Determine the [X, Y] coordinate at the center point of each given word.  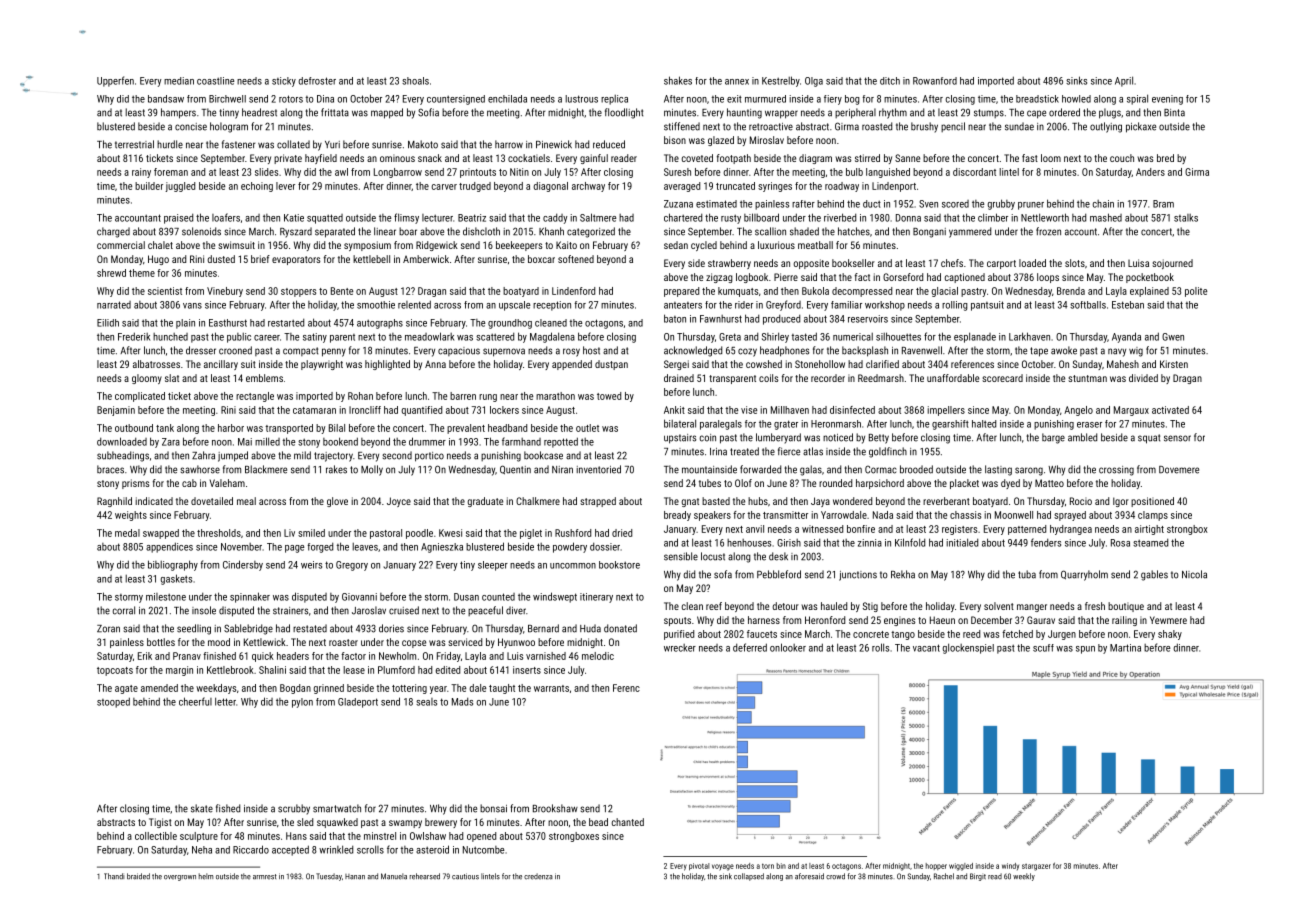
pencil [953, 127]
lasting [998, 470]
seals [426, 702]
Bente [342, 291]
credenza [538, 876]
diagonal [550, 187]
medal [127, 533]
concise [191, 127]
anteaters [683, 305]
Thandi [114, 876]
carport [1001, 264]
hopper [936, 866]
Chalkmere [538, 501]
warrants [551, 688]
